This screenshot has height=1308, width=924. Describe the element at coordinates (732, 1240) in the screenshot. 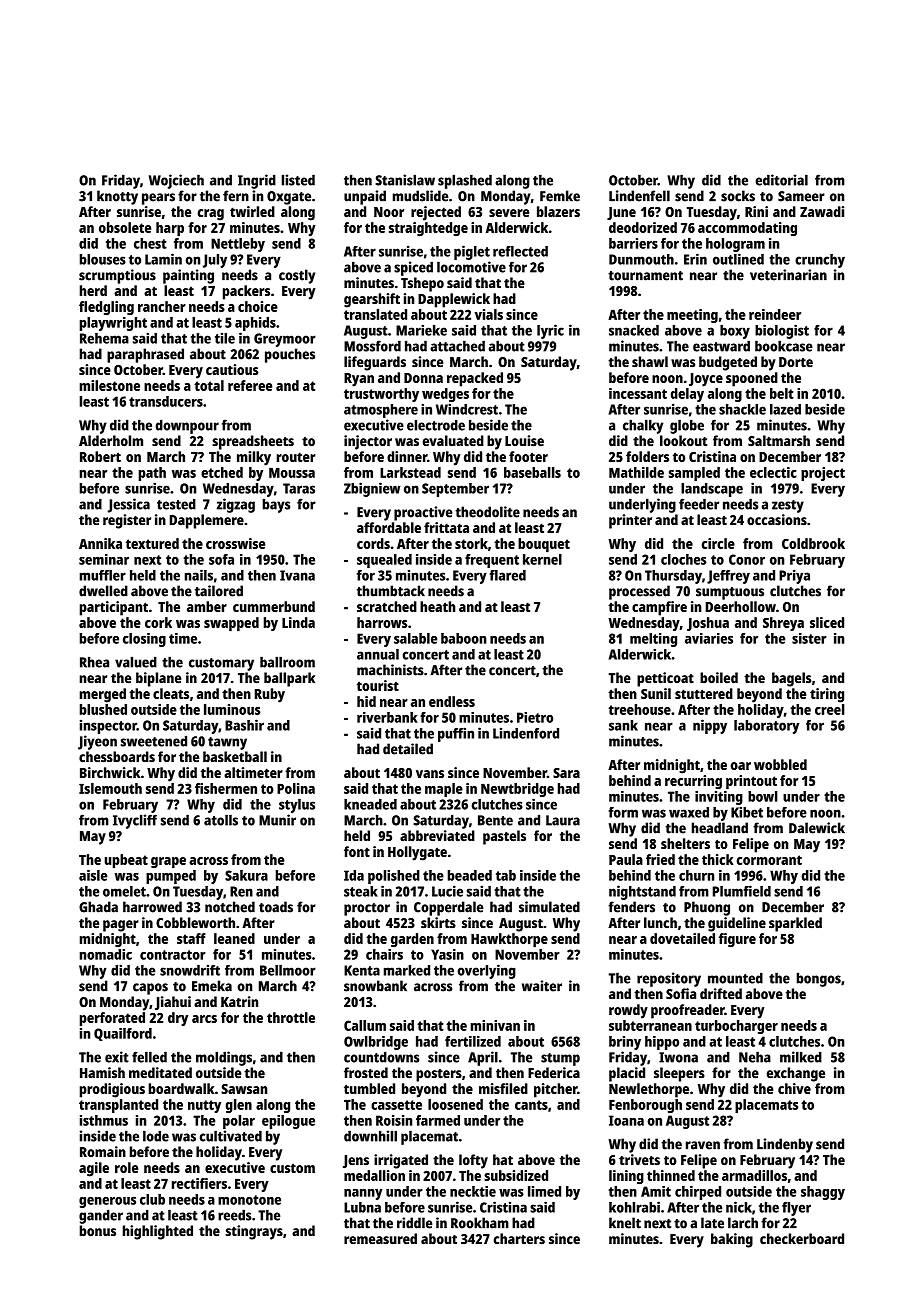

I see `baking` at that location.
